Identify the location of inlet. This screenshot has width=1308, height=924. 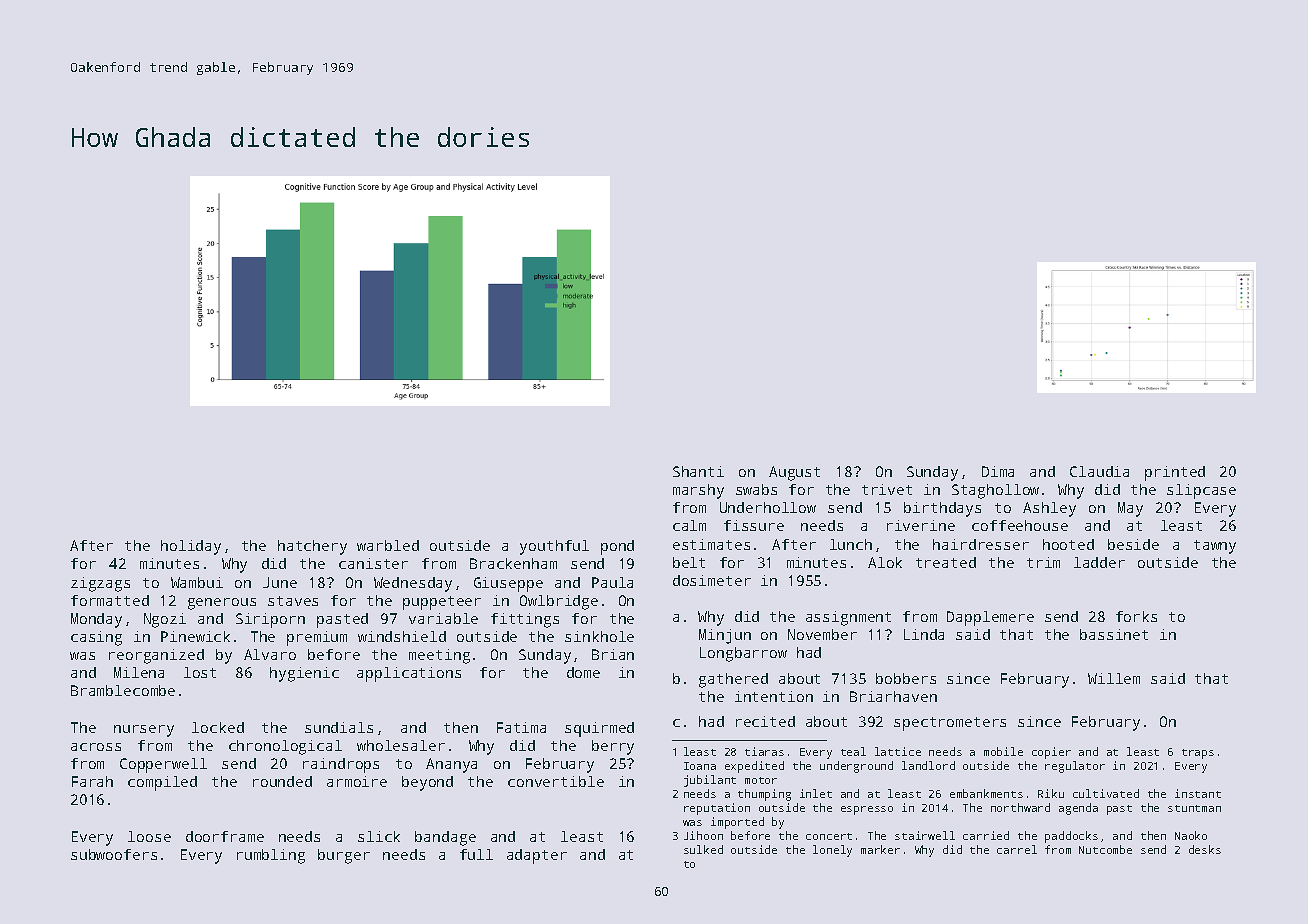
(816, 793).
